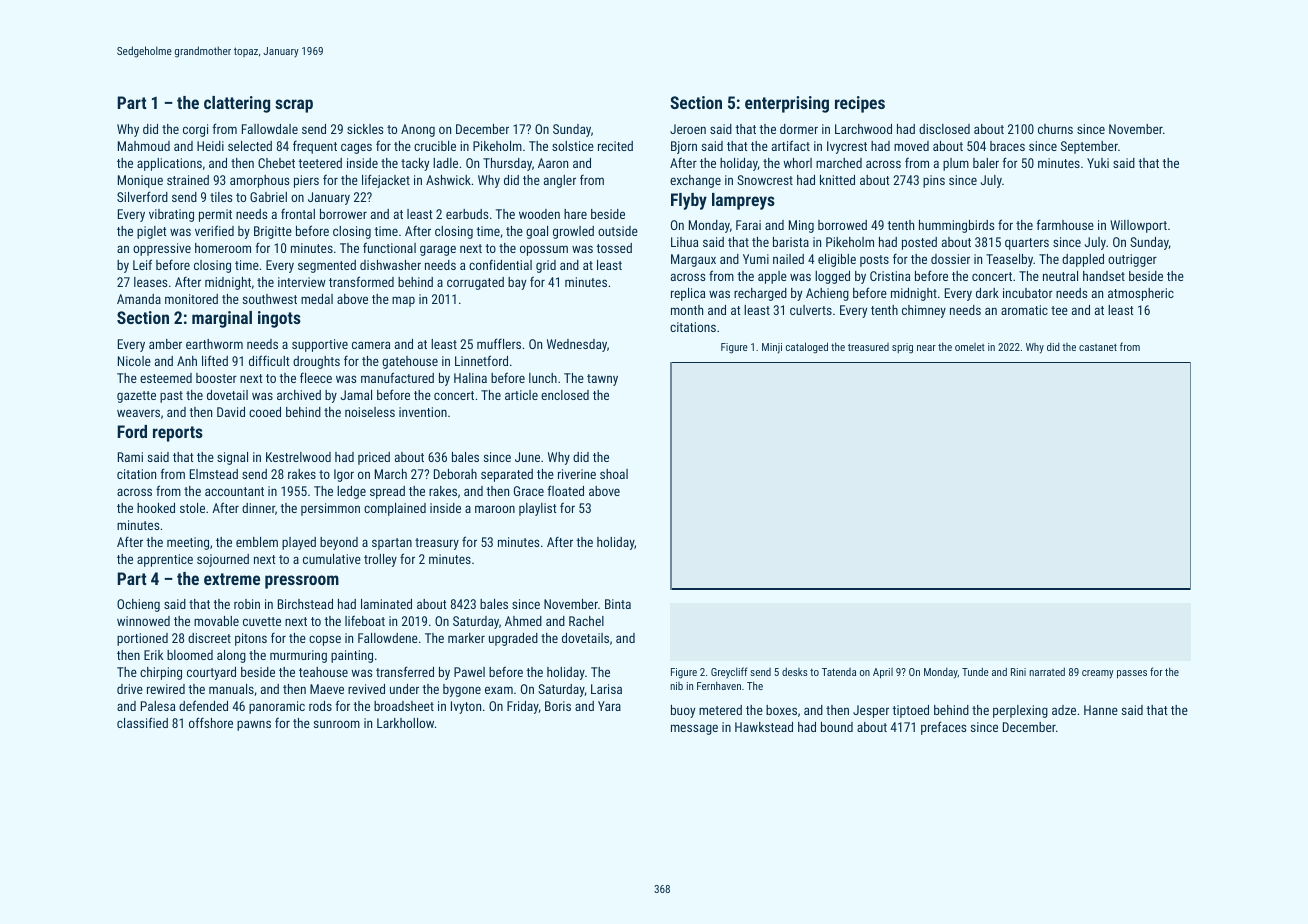 Image resolution: width=1308 pixels, height=924 pixels. Describe the element at coordinates (614, 474) in the screenshot. I see `shoal` at that location.
